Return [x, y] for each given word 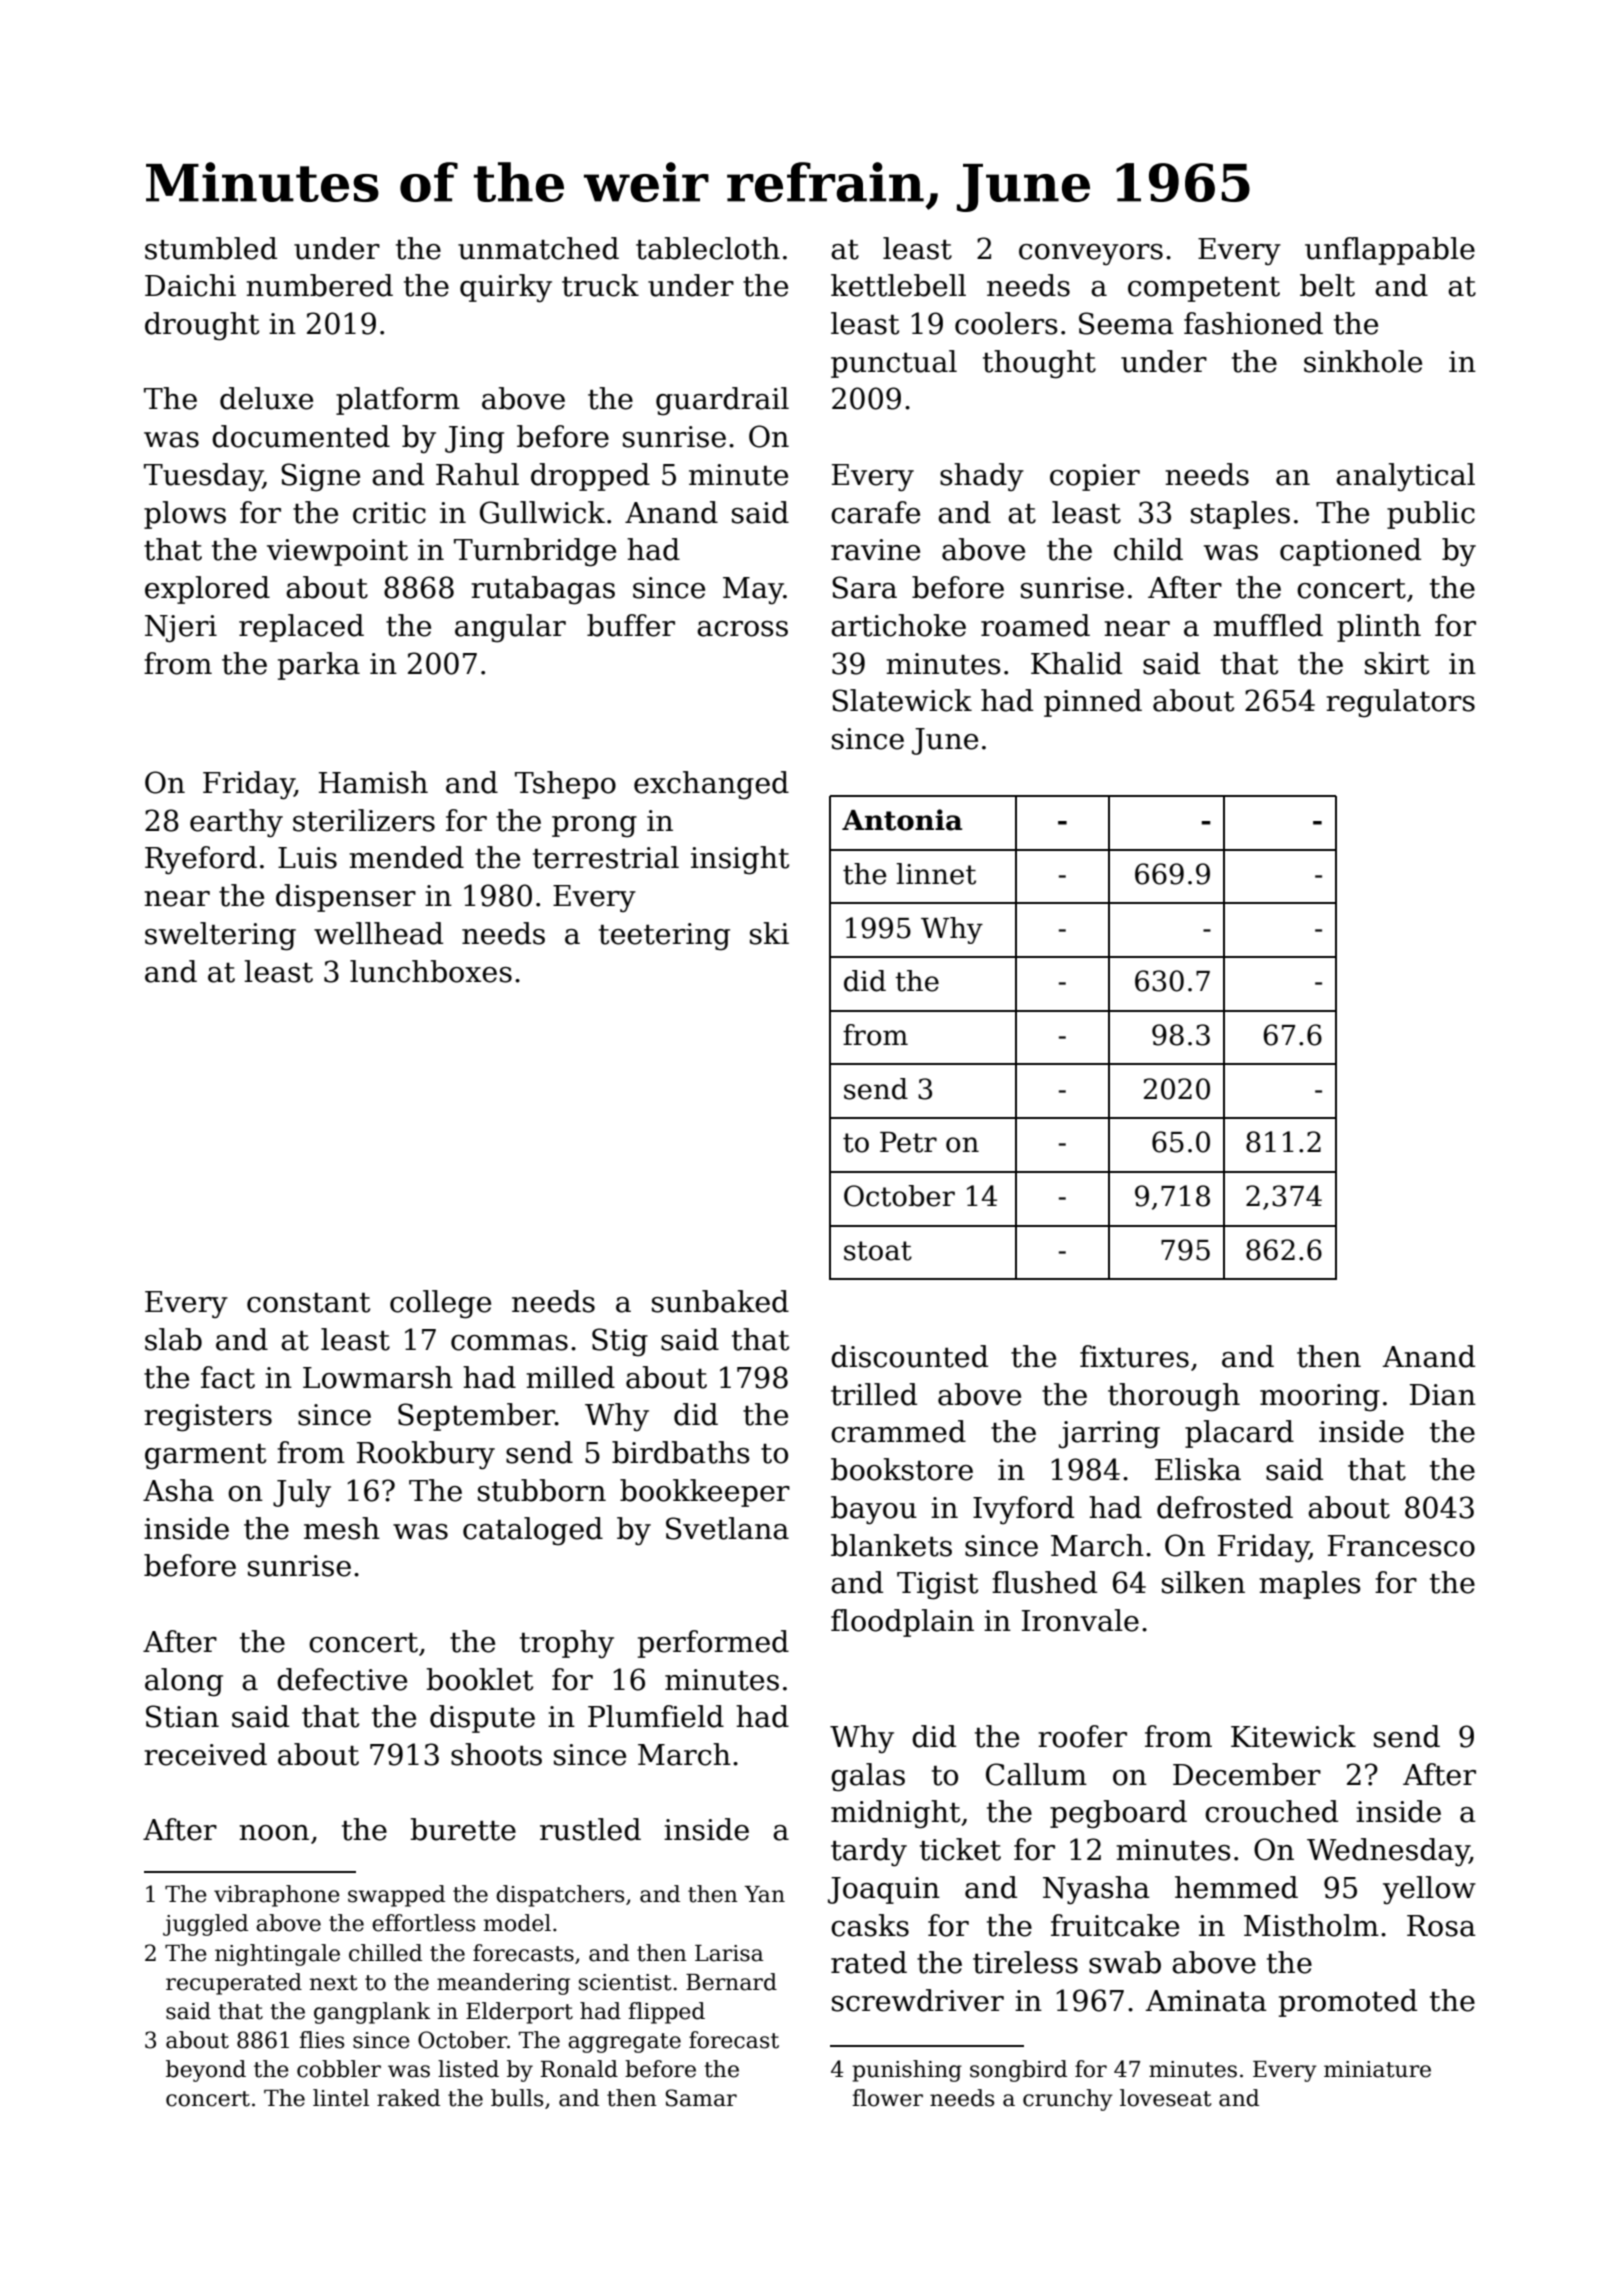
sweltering [220, 936]
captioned [1350, 552]
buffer [631, 625]
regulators [1400, 703]
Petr [908, 1142]
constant [308, 1303]
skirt [1397, 663]
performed [713, 1644]
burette [463, 1829]
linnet [936, 874]
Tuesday [203, 477]
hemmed [1236, 1887]
